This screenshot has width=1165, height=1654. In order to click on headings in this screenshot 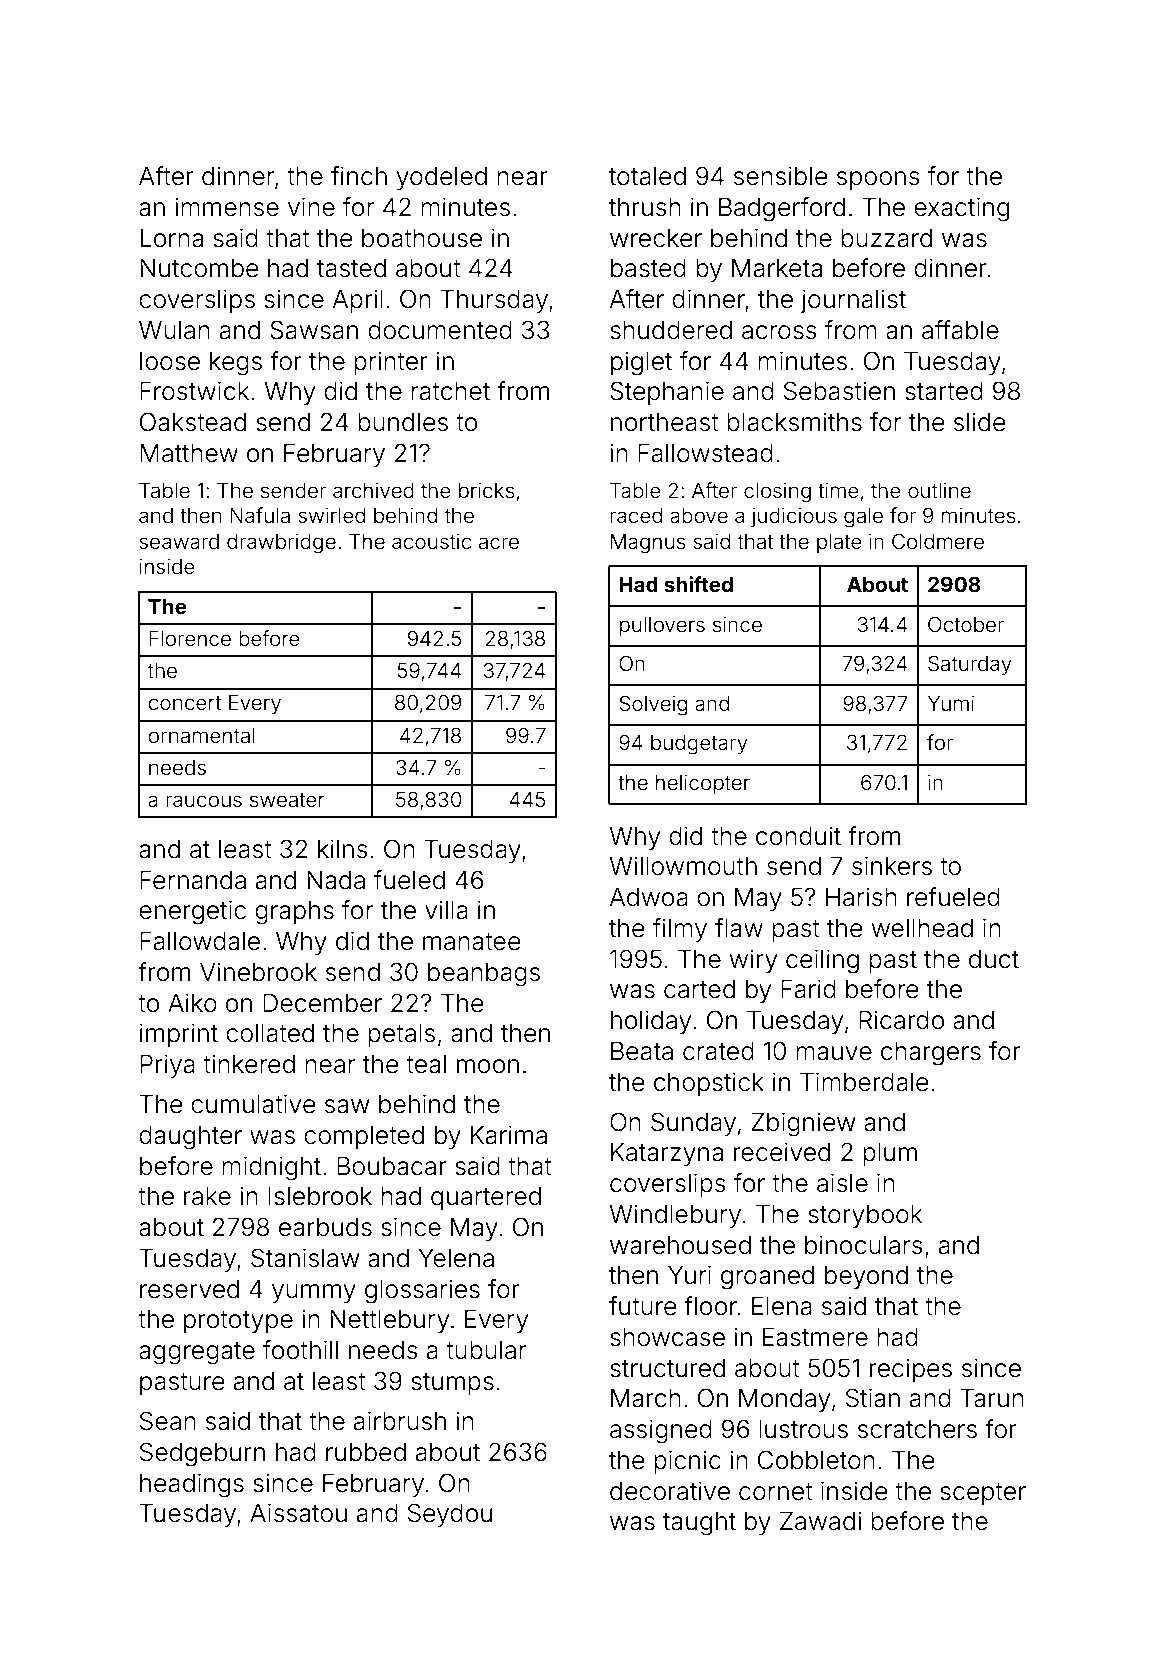, I will do `click(192, 1485)`.
